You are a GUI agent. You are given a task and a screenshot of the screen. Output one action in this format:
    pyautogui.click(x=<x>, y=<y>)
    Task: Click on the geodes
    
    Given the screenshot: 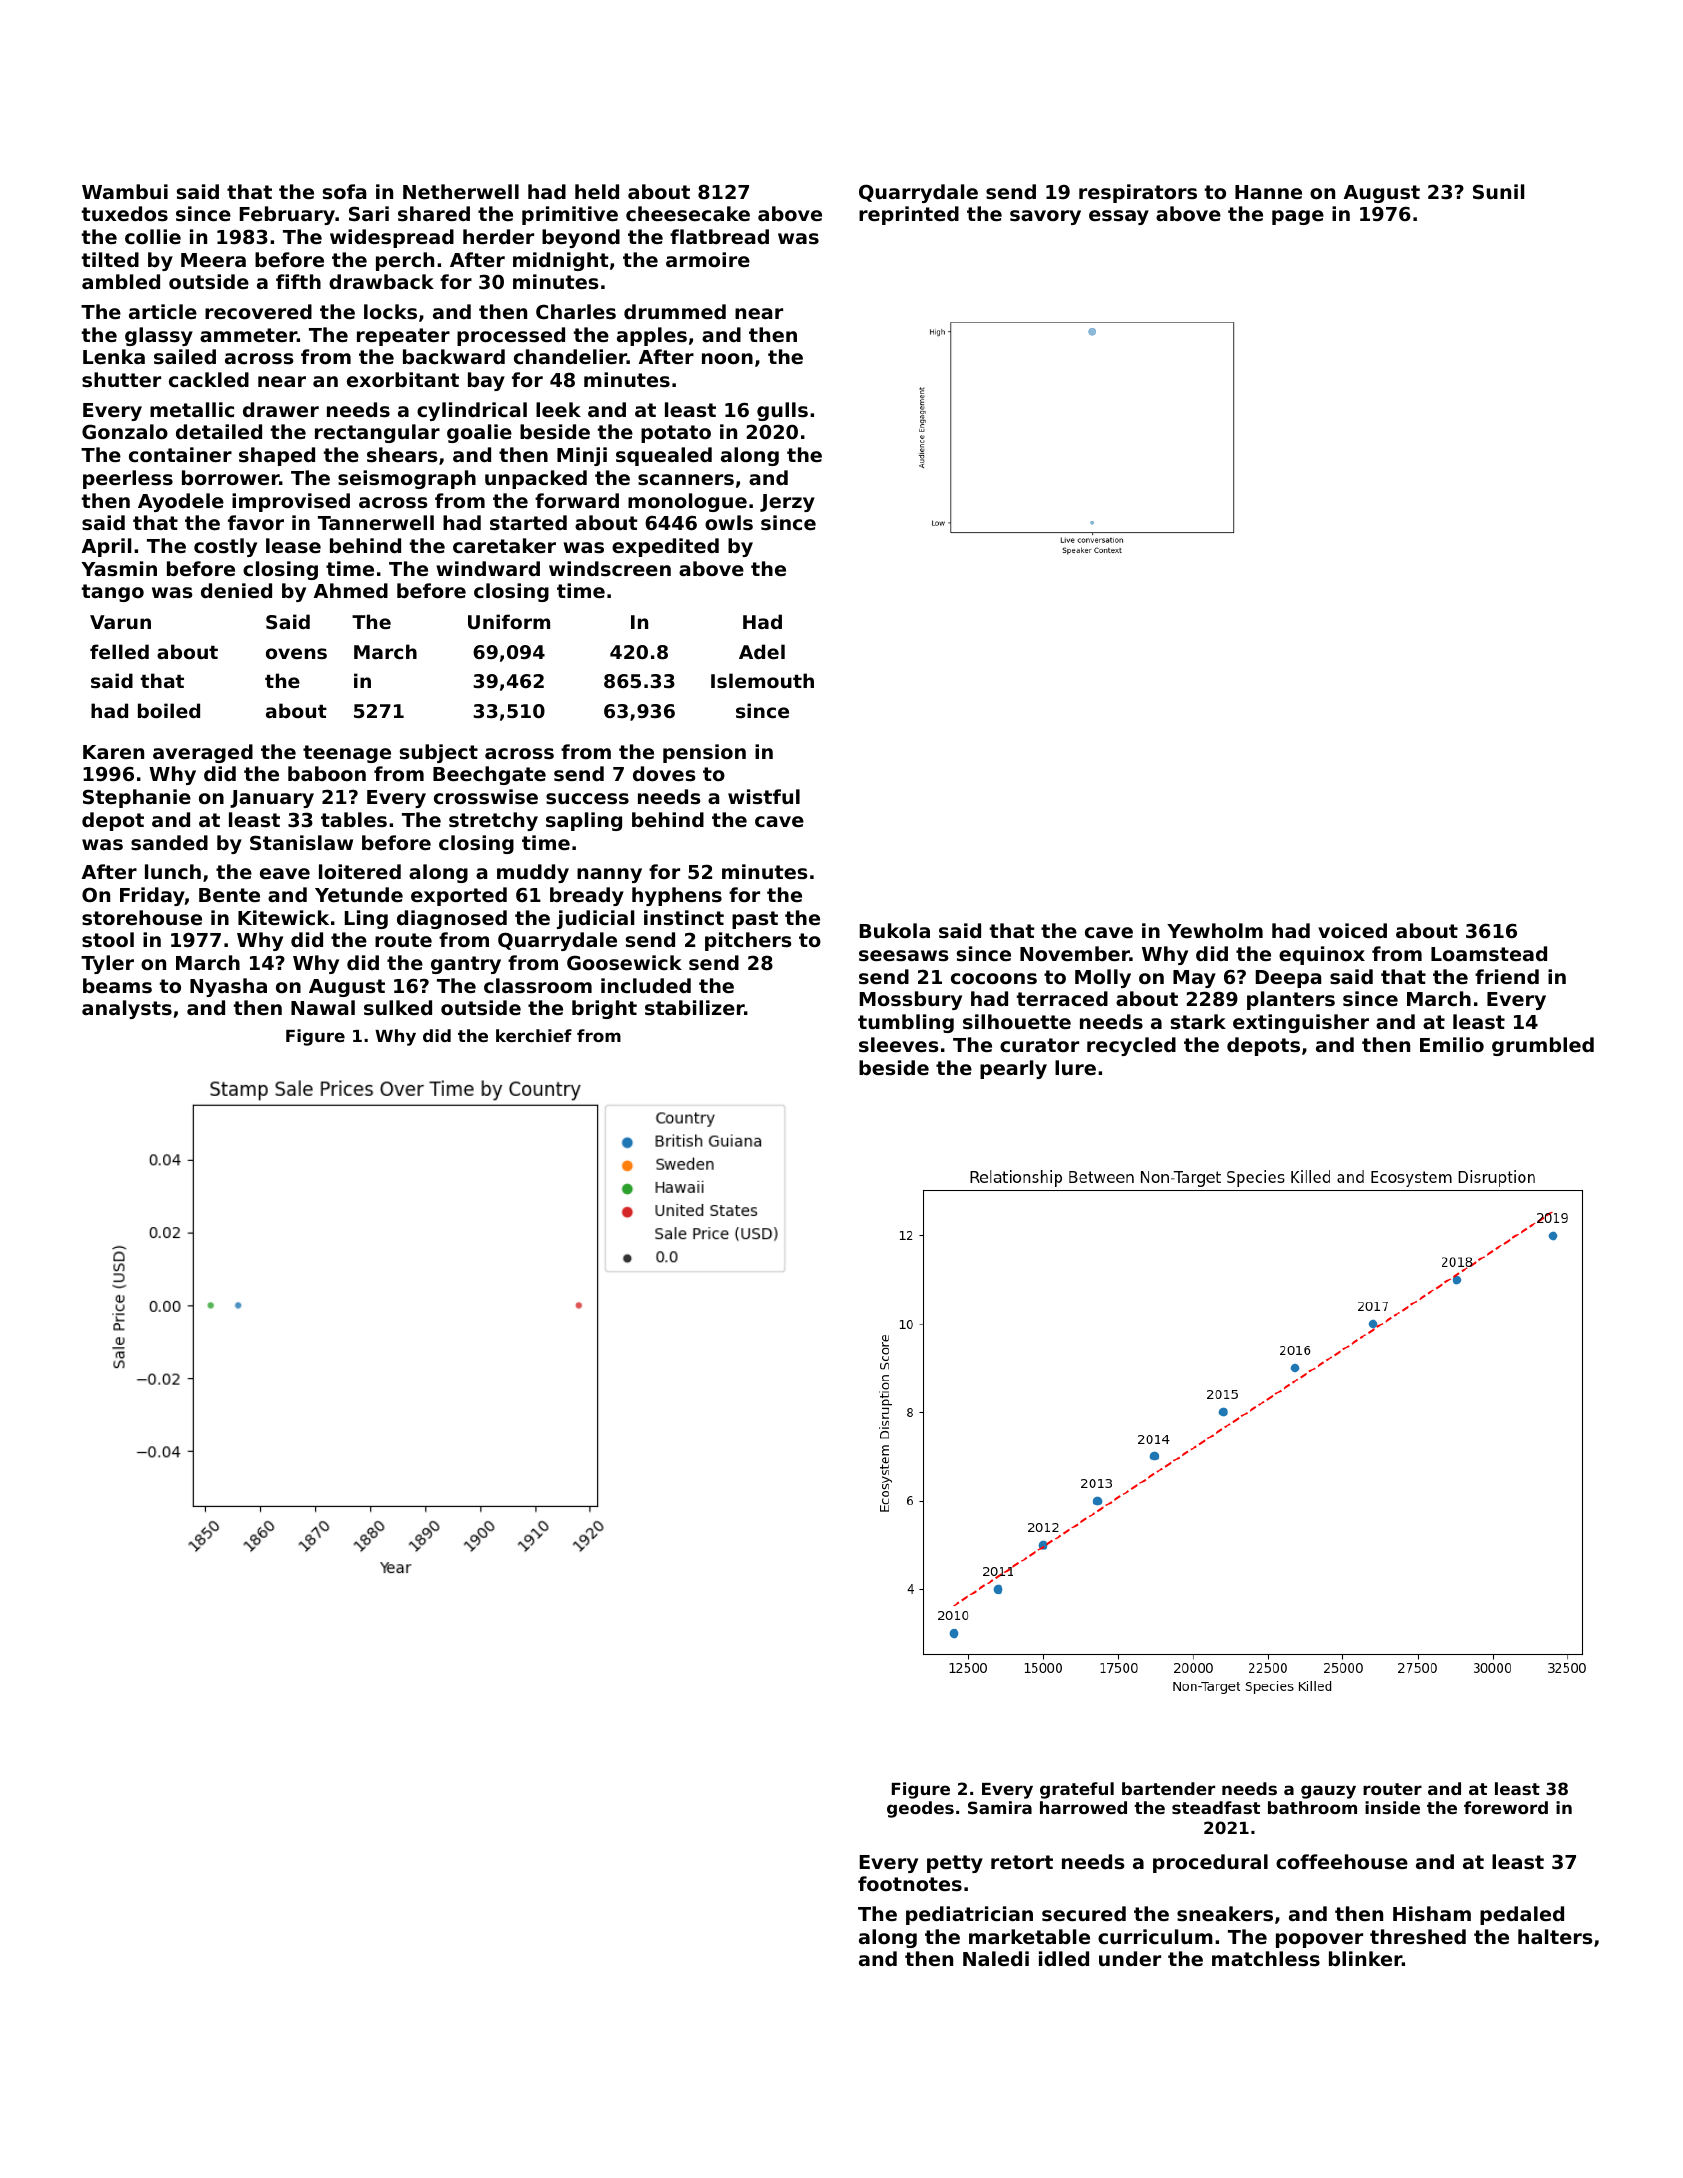 What is the action you would take?
    pyautogui.click(x=920, y=1809)
